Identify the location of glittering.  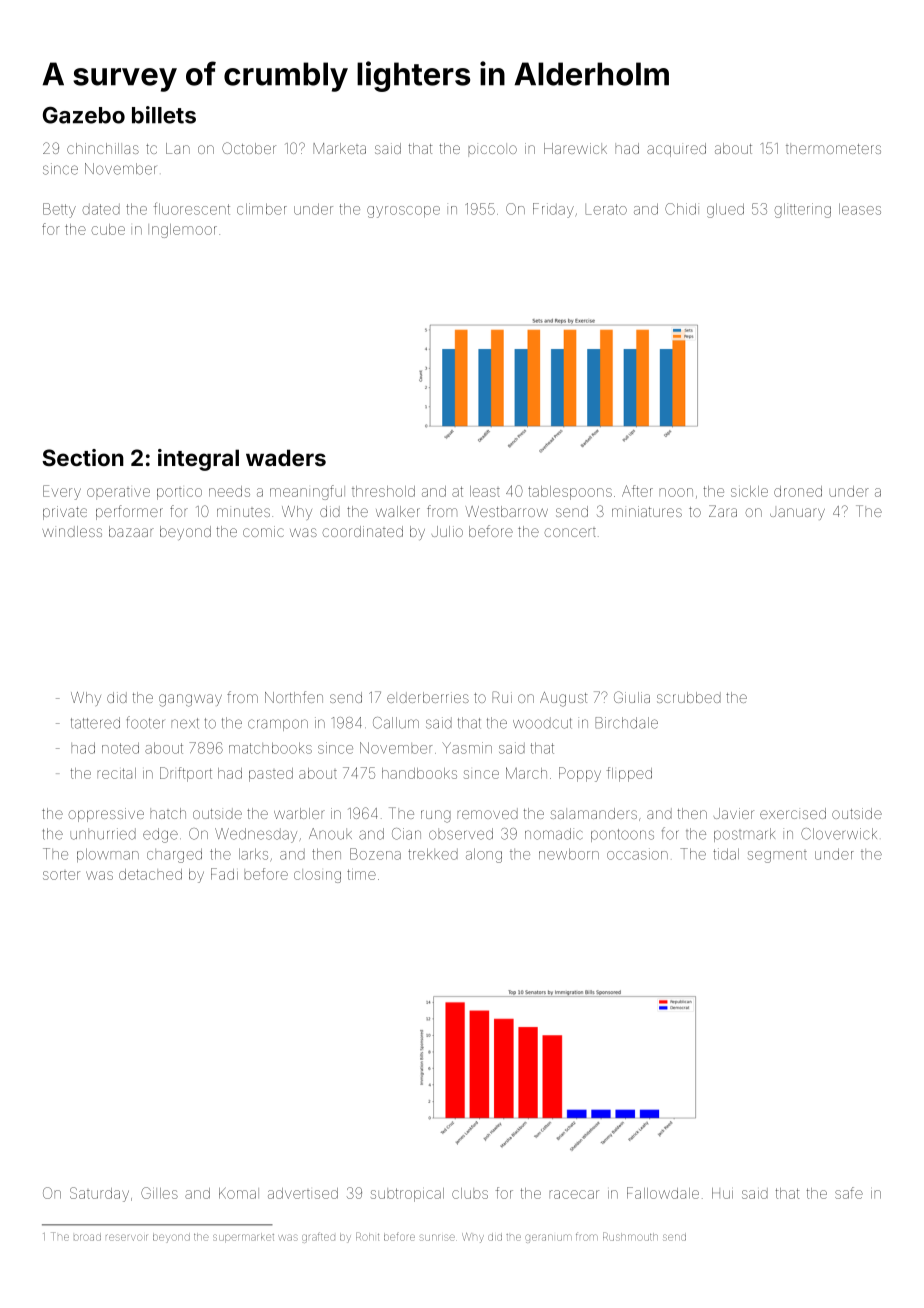
(802, 210).
